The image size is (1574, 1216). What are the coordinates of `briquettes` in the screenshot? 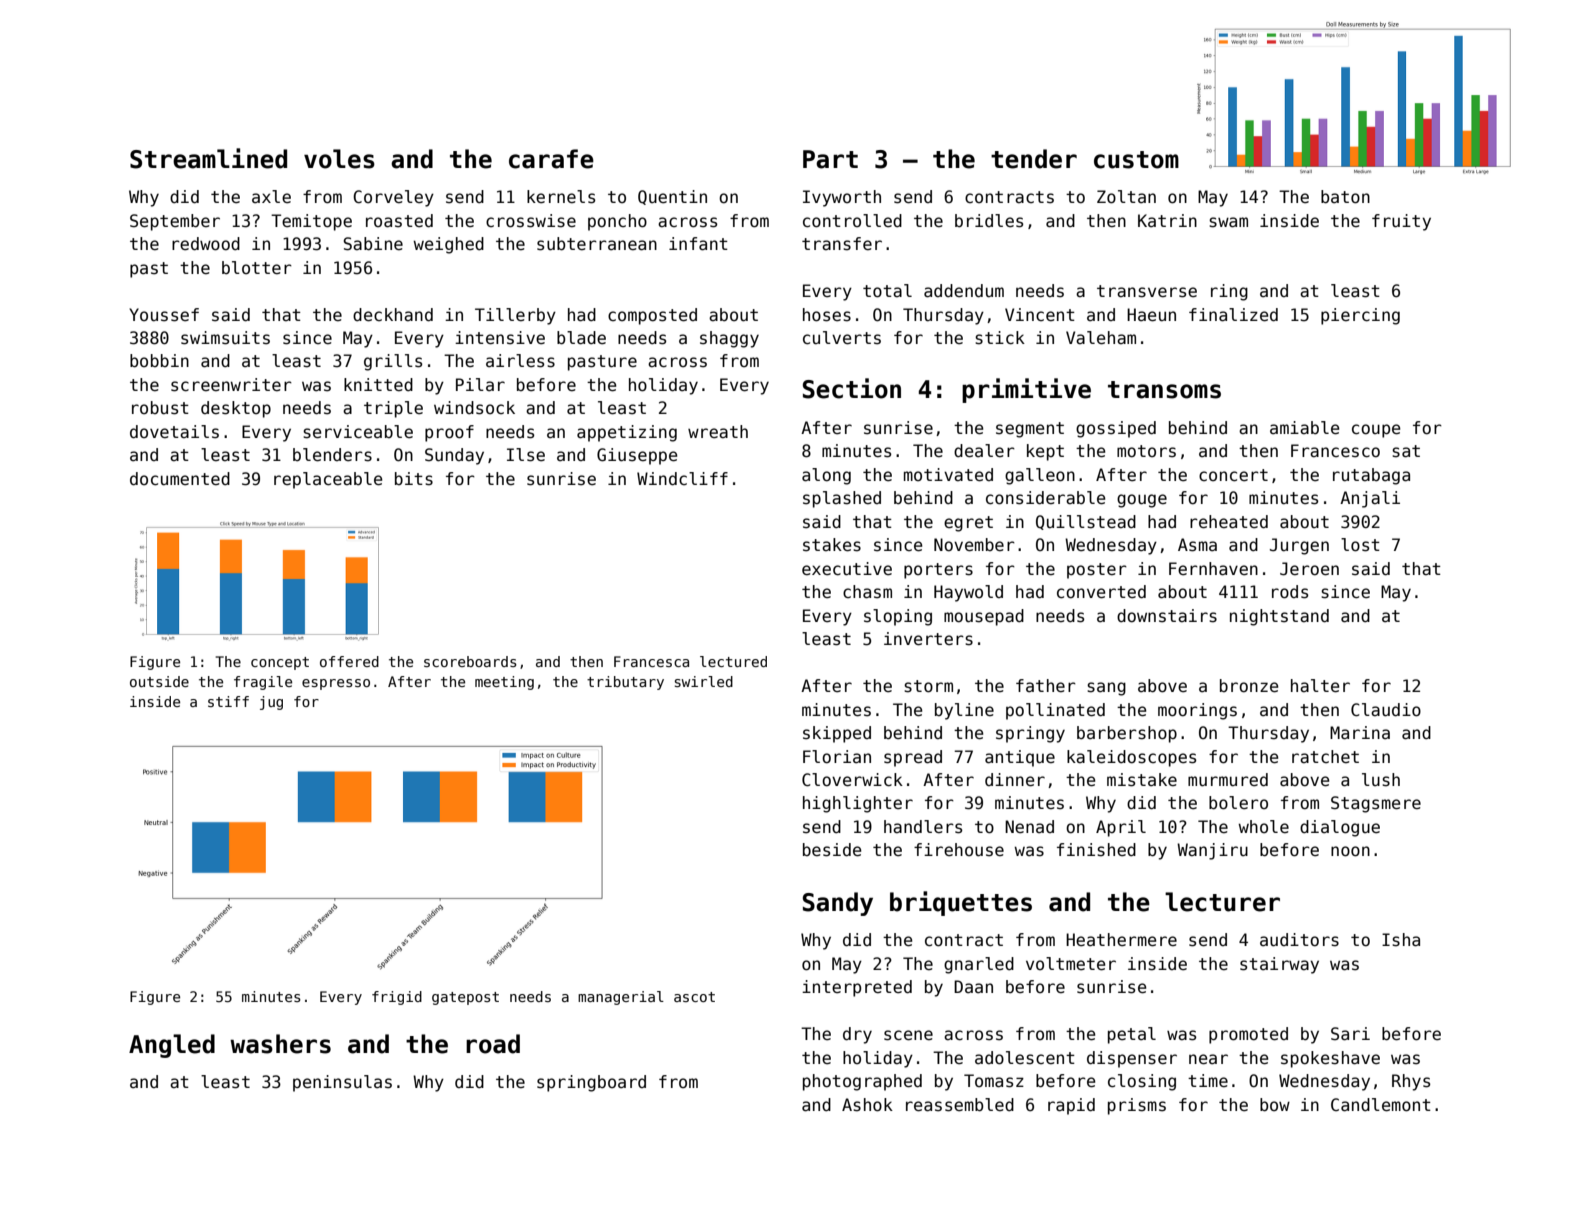 It's located at (961, 903).
